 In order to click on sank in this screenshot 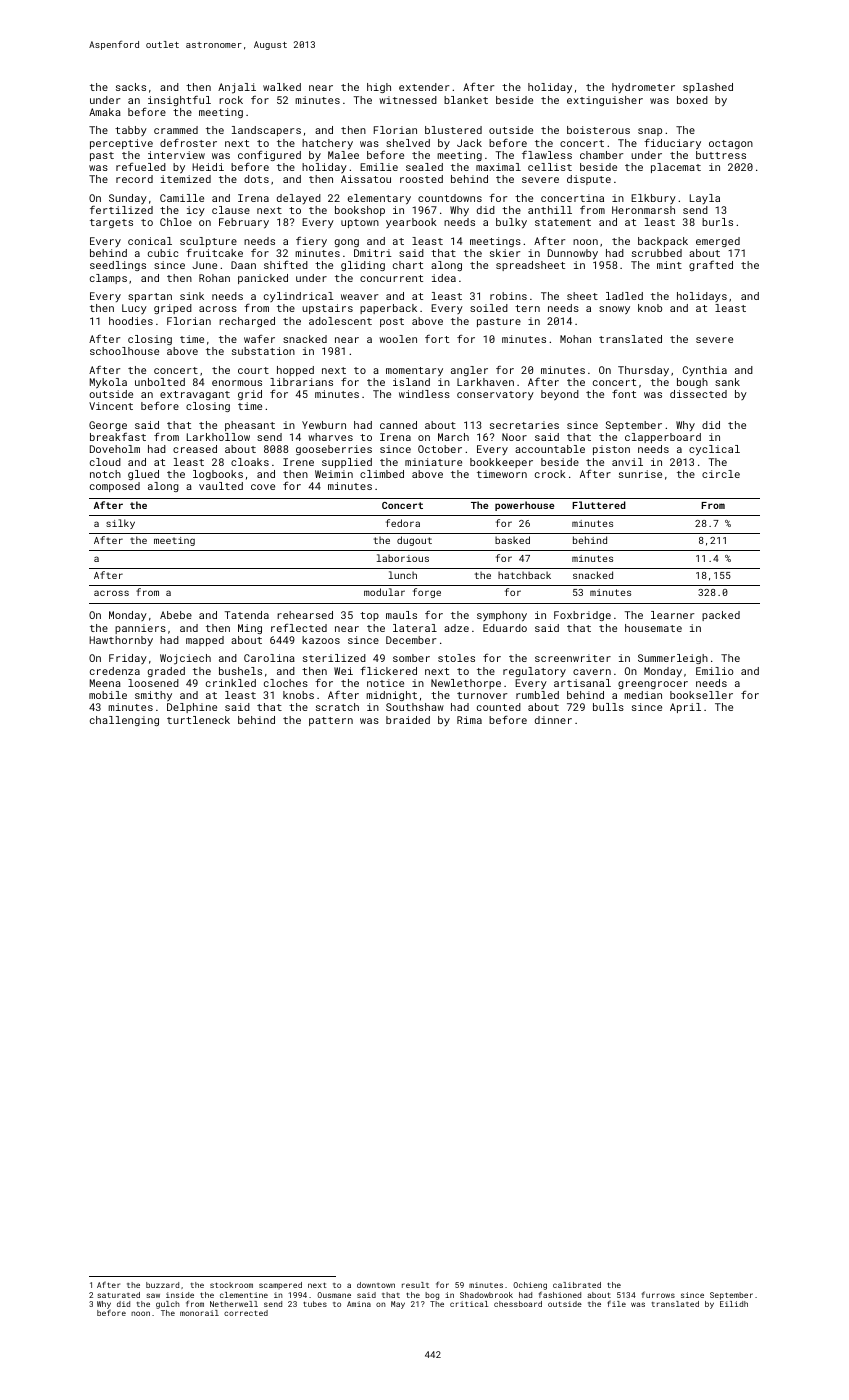, I will do `click(727, 382)`.
